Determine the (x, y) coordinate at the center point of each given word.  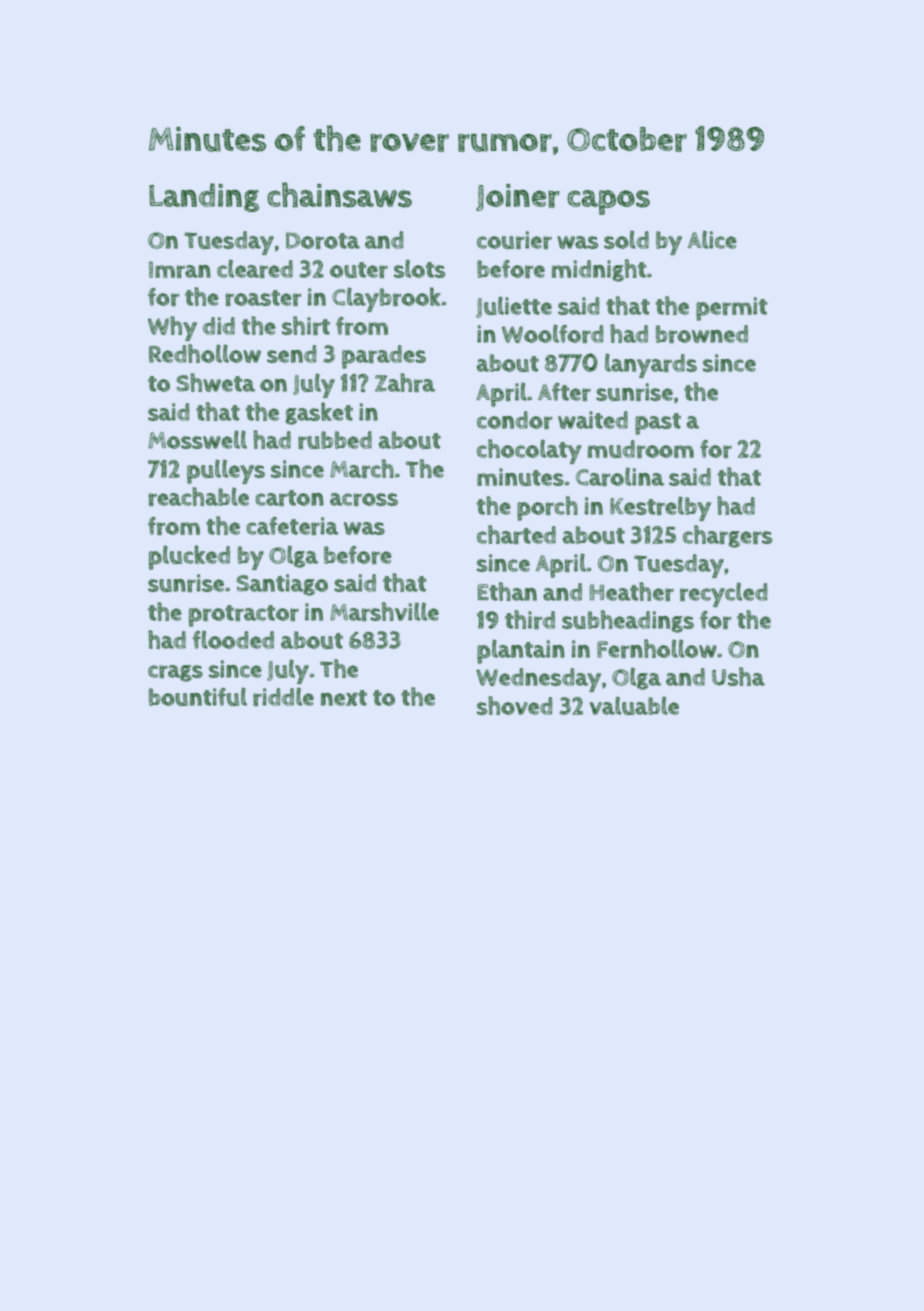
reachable (199, 496)
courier (514, 240)
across (364, 499)
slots (419, 269)
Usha (738, 676)
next (344, 698)
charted (516, 534)
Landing (204, 197)
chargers (727, 536)
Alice (712, 240)
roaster (263, 298)
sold (626, 239)
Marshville (384, 611)
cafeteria (292, 526)
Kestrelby (660, 508)
